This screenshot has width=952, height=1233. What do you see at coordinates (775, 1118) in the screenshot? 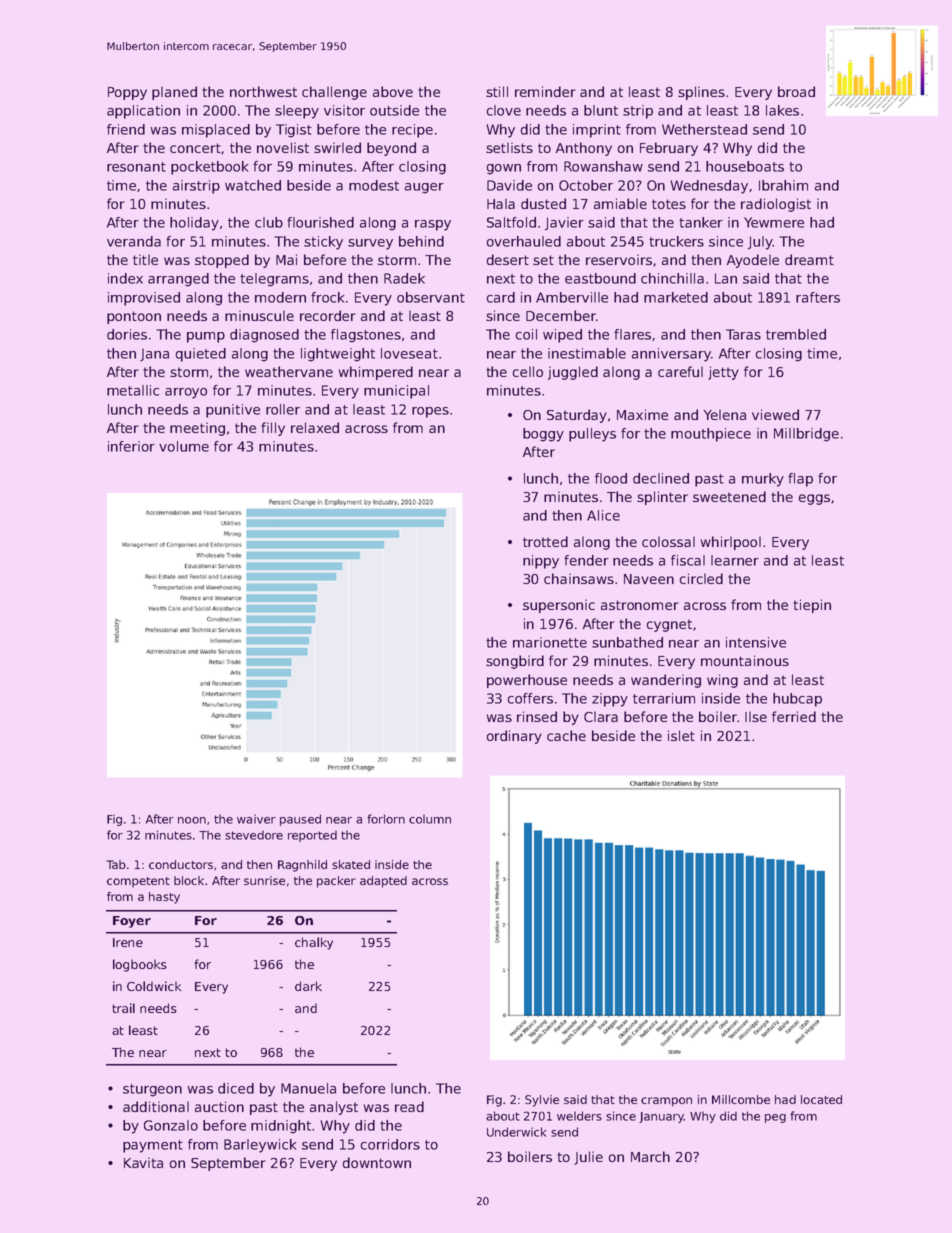
I see `peg` at bounding box center [775, 1118].
